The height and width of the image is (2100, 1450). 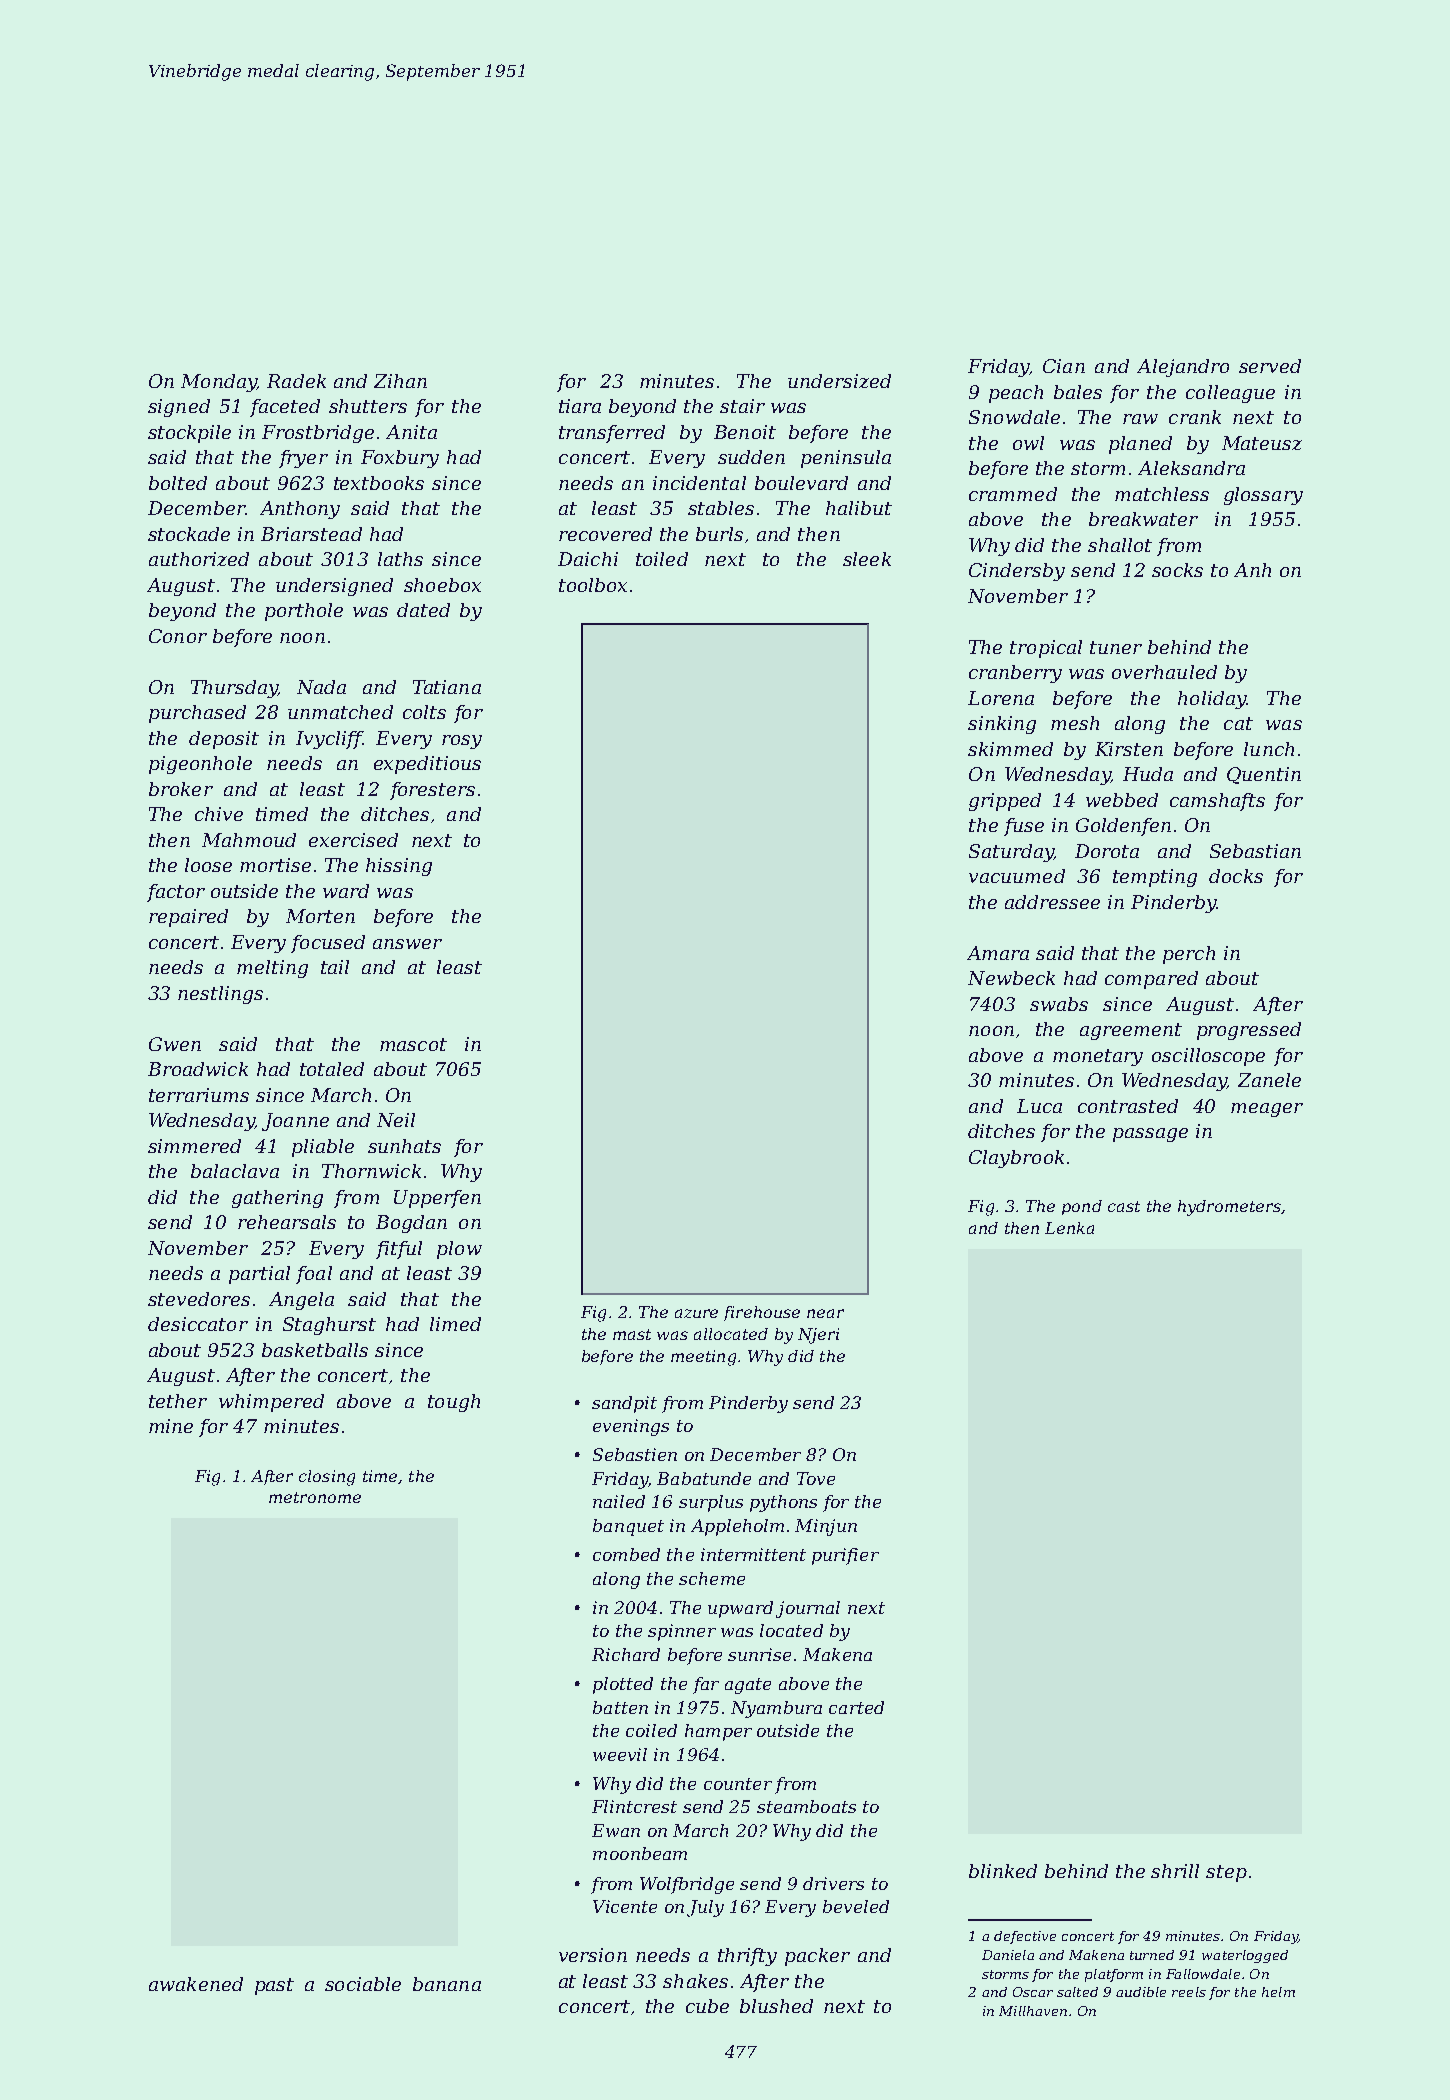 What do you see at coordinates (329, 1326) in the image?
I see `Staghurst` at bounding box center [329, 1326].
